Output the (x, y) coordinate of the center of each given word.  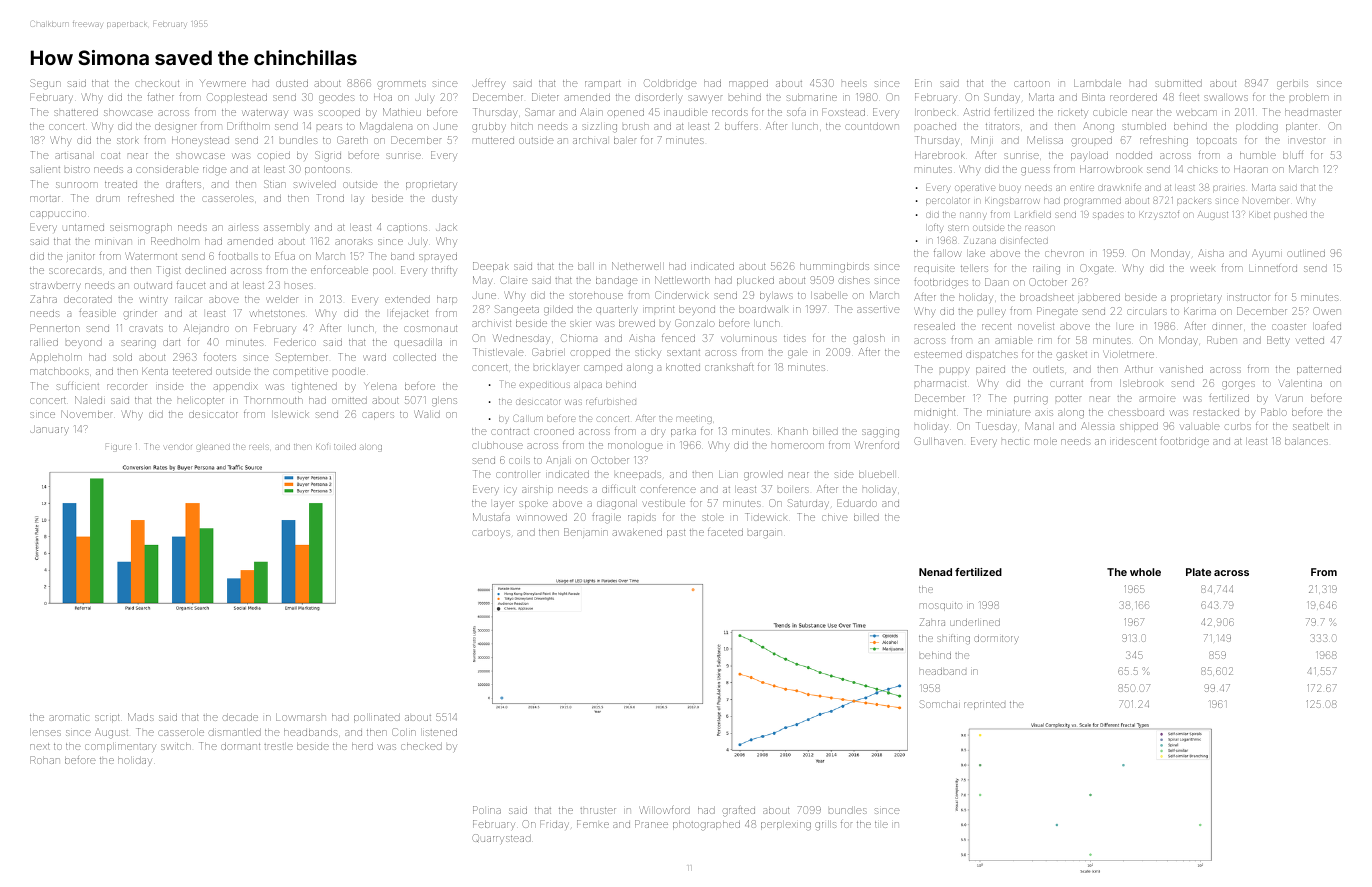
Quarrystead (501, 839)
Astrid (976, 112)
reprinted (984, 705)
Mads (141, 717)
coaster (1289, 326)
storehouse (596, 295)
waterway (265, 114)
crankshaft (729, 367)
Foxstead (843, 112)
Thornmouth (273, 400)
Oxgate (1097, 269)
